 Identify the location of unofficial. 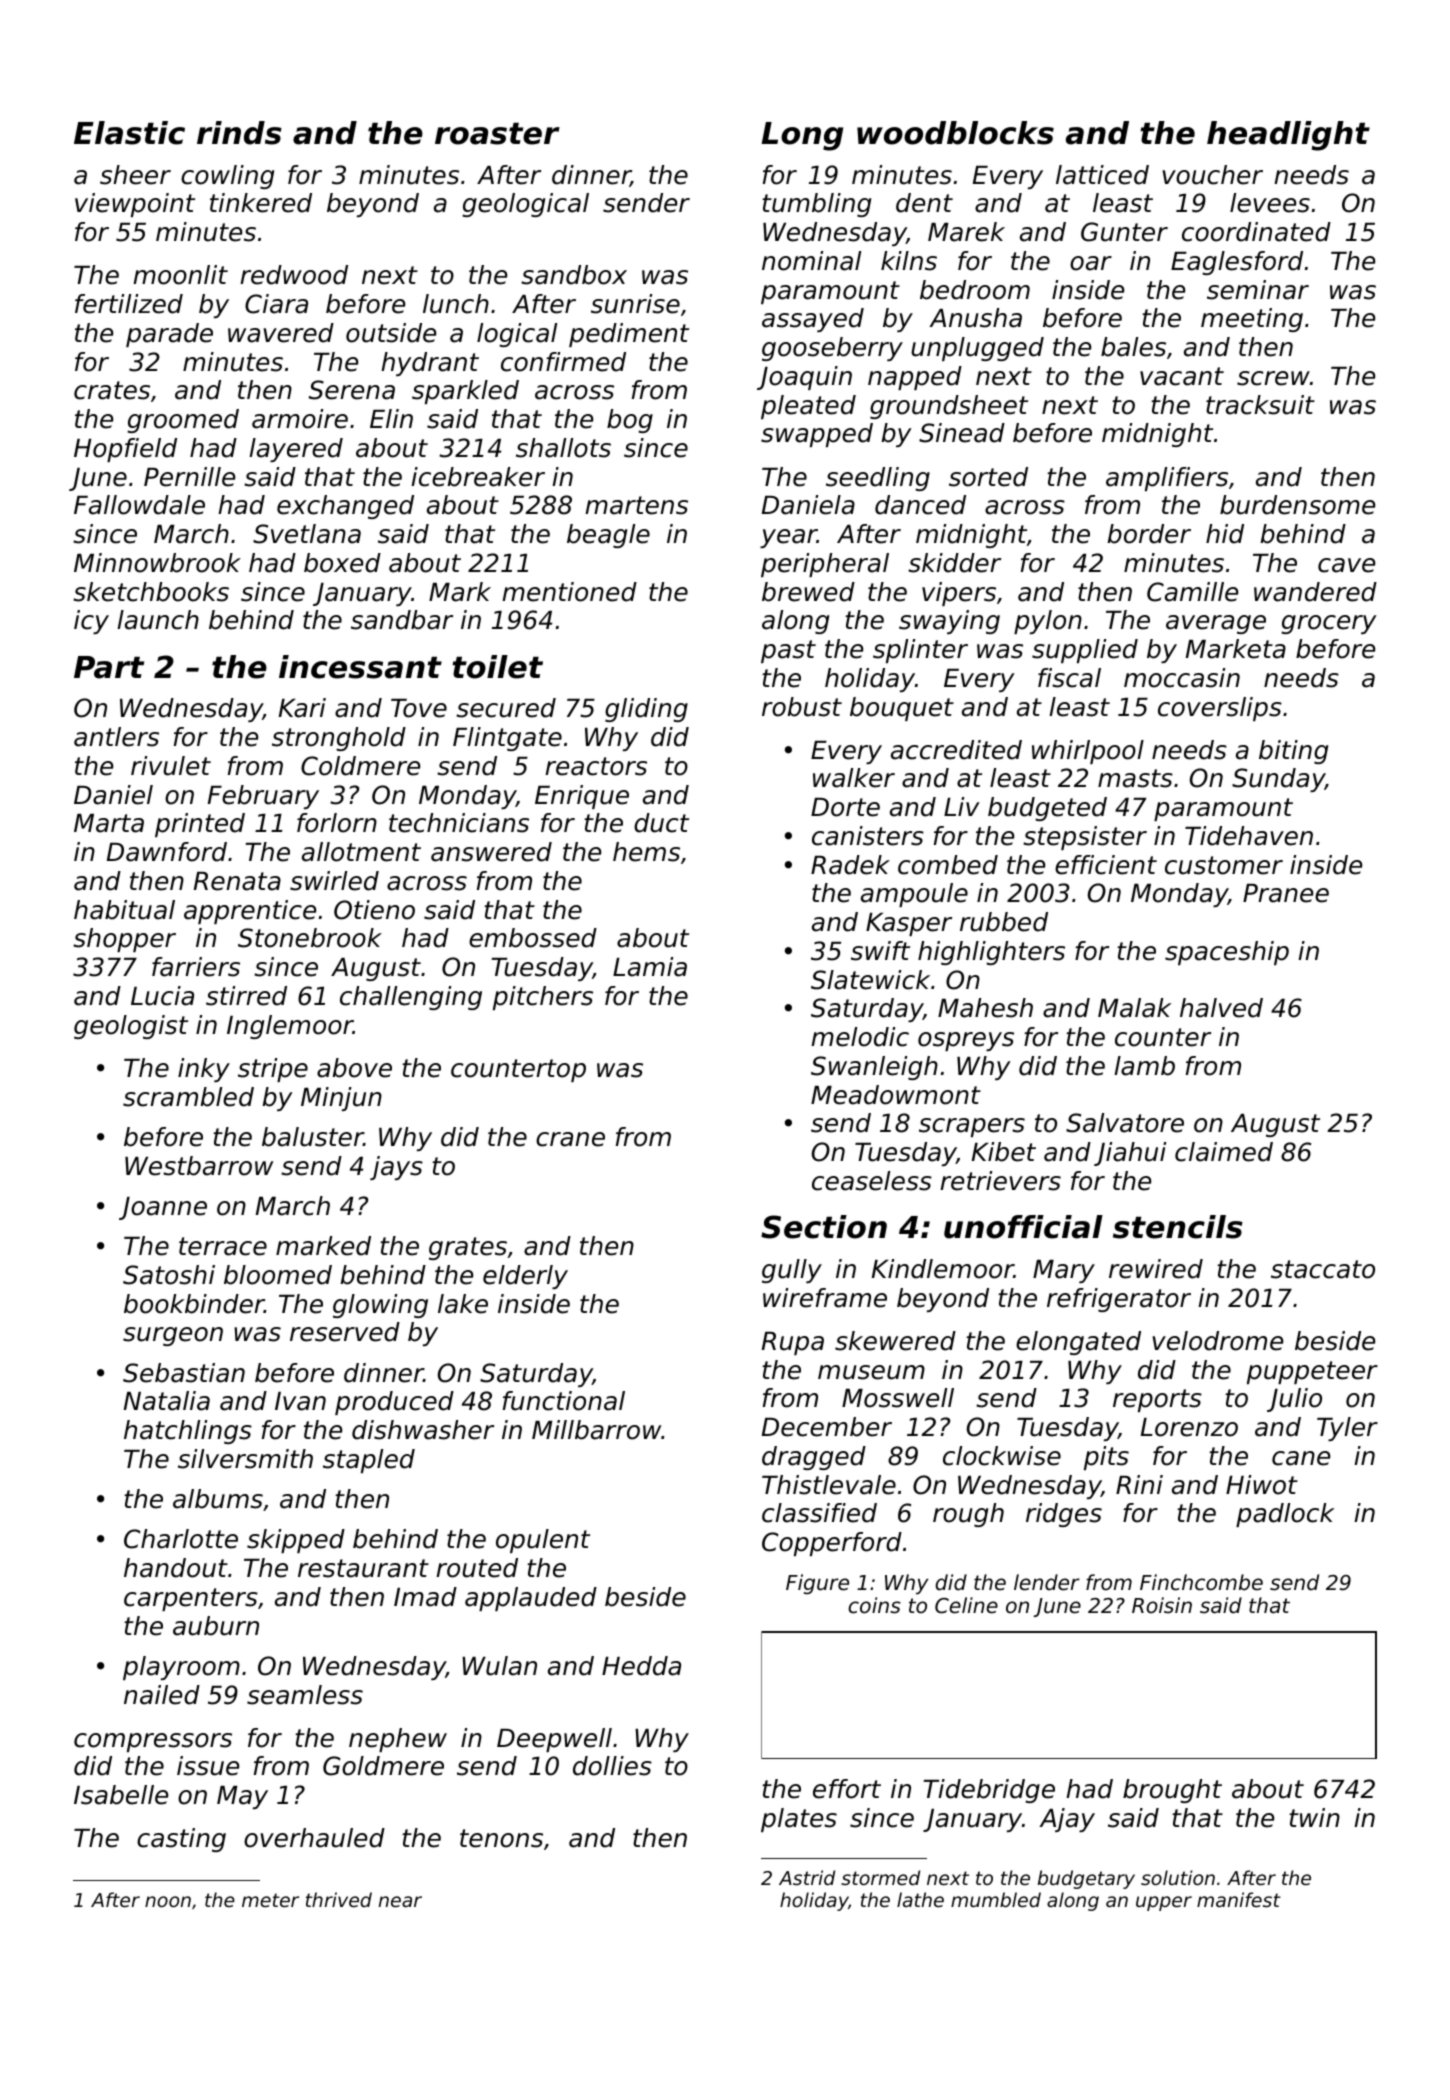
(1023, 1227).
